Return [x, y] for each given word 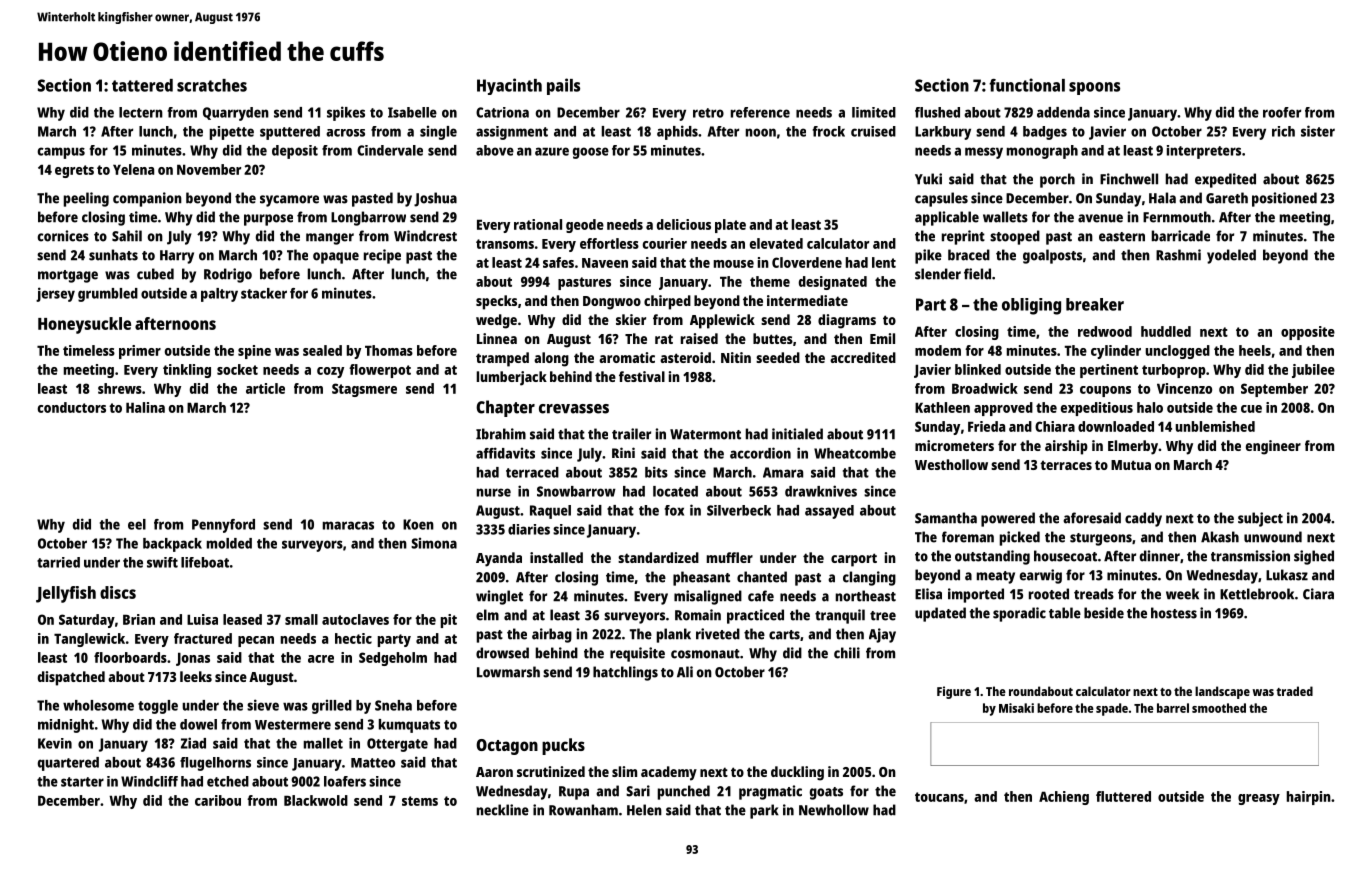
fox [674, 510]
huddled [1166, 331]
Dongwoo [612, 303]
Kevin [55, 743]
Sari [638, 791]
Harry [177, 257]
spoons [1094, 88]
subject [1260, 519]
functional [1027, 85]
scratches [212, 85]
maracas [348, 525]
